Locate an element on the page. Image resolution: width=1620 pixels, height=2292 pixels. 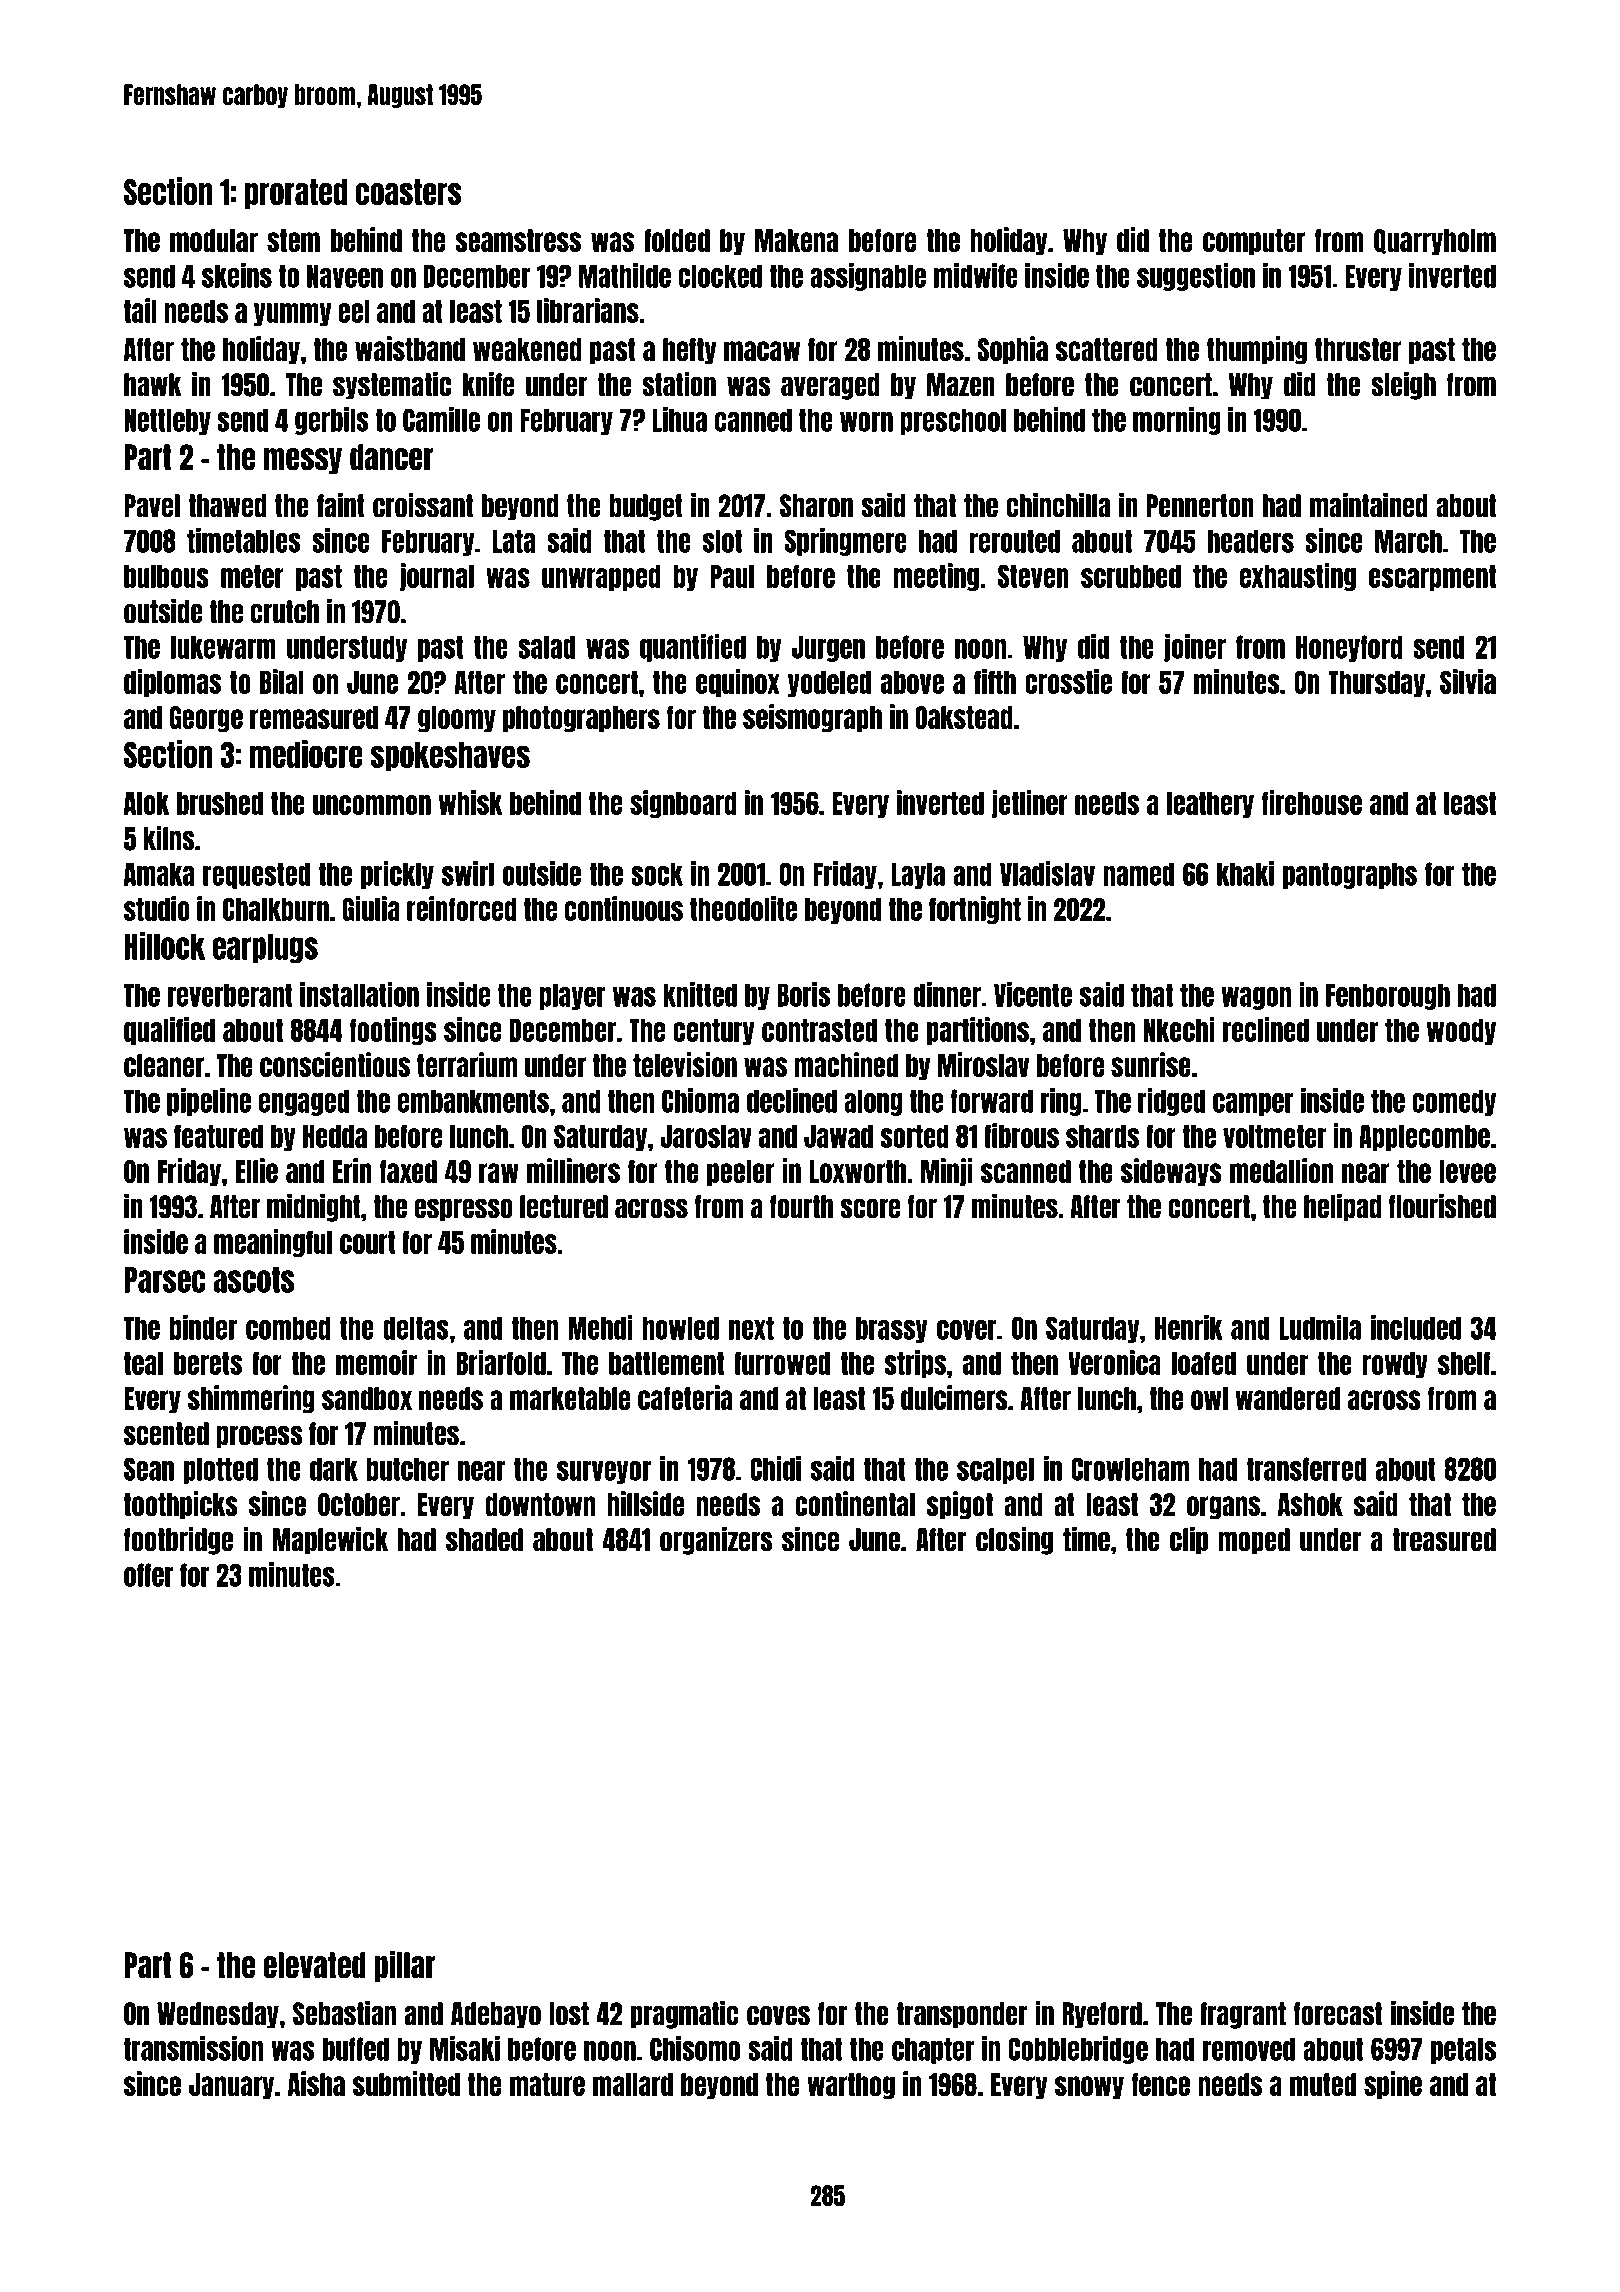
modular is located at coordinates (214, 240).
